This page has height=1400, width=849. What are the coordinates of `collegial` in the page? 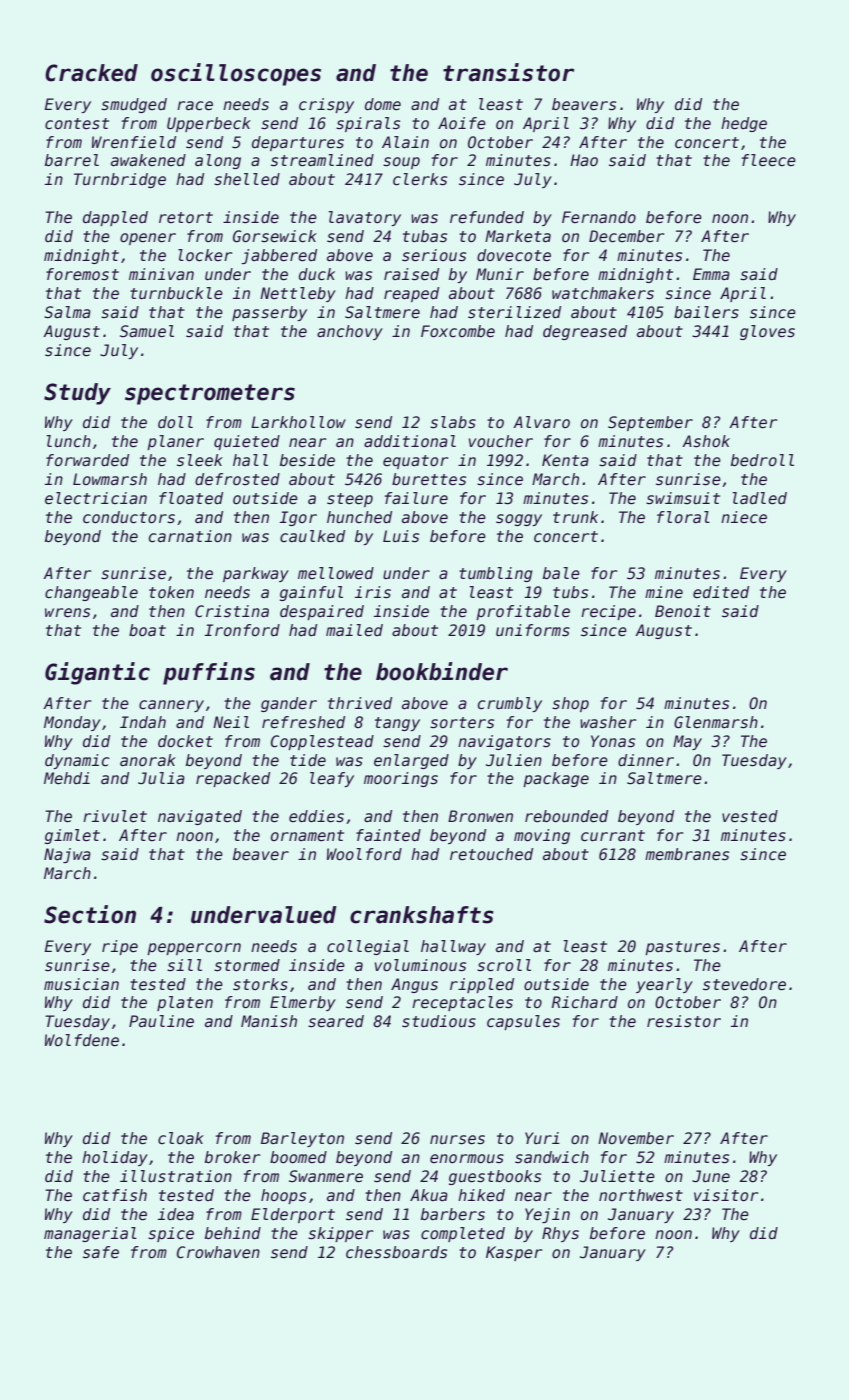 It's located at (368, 947).
